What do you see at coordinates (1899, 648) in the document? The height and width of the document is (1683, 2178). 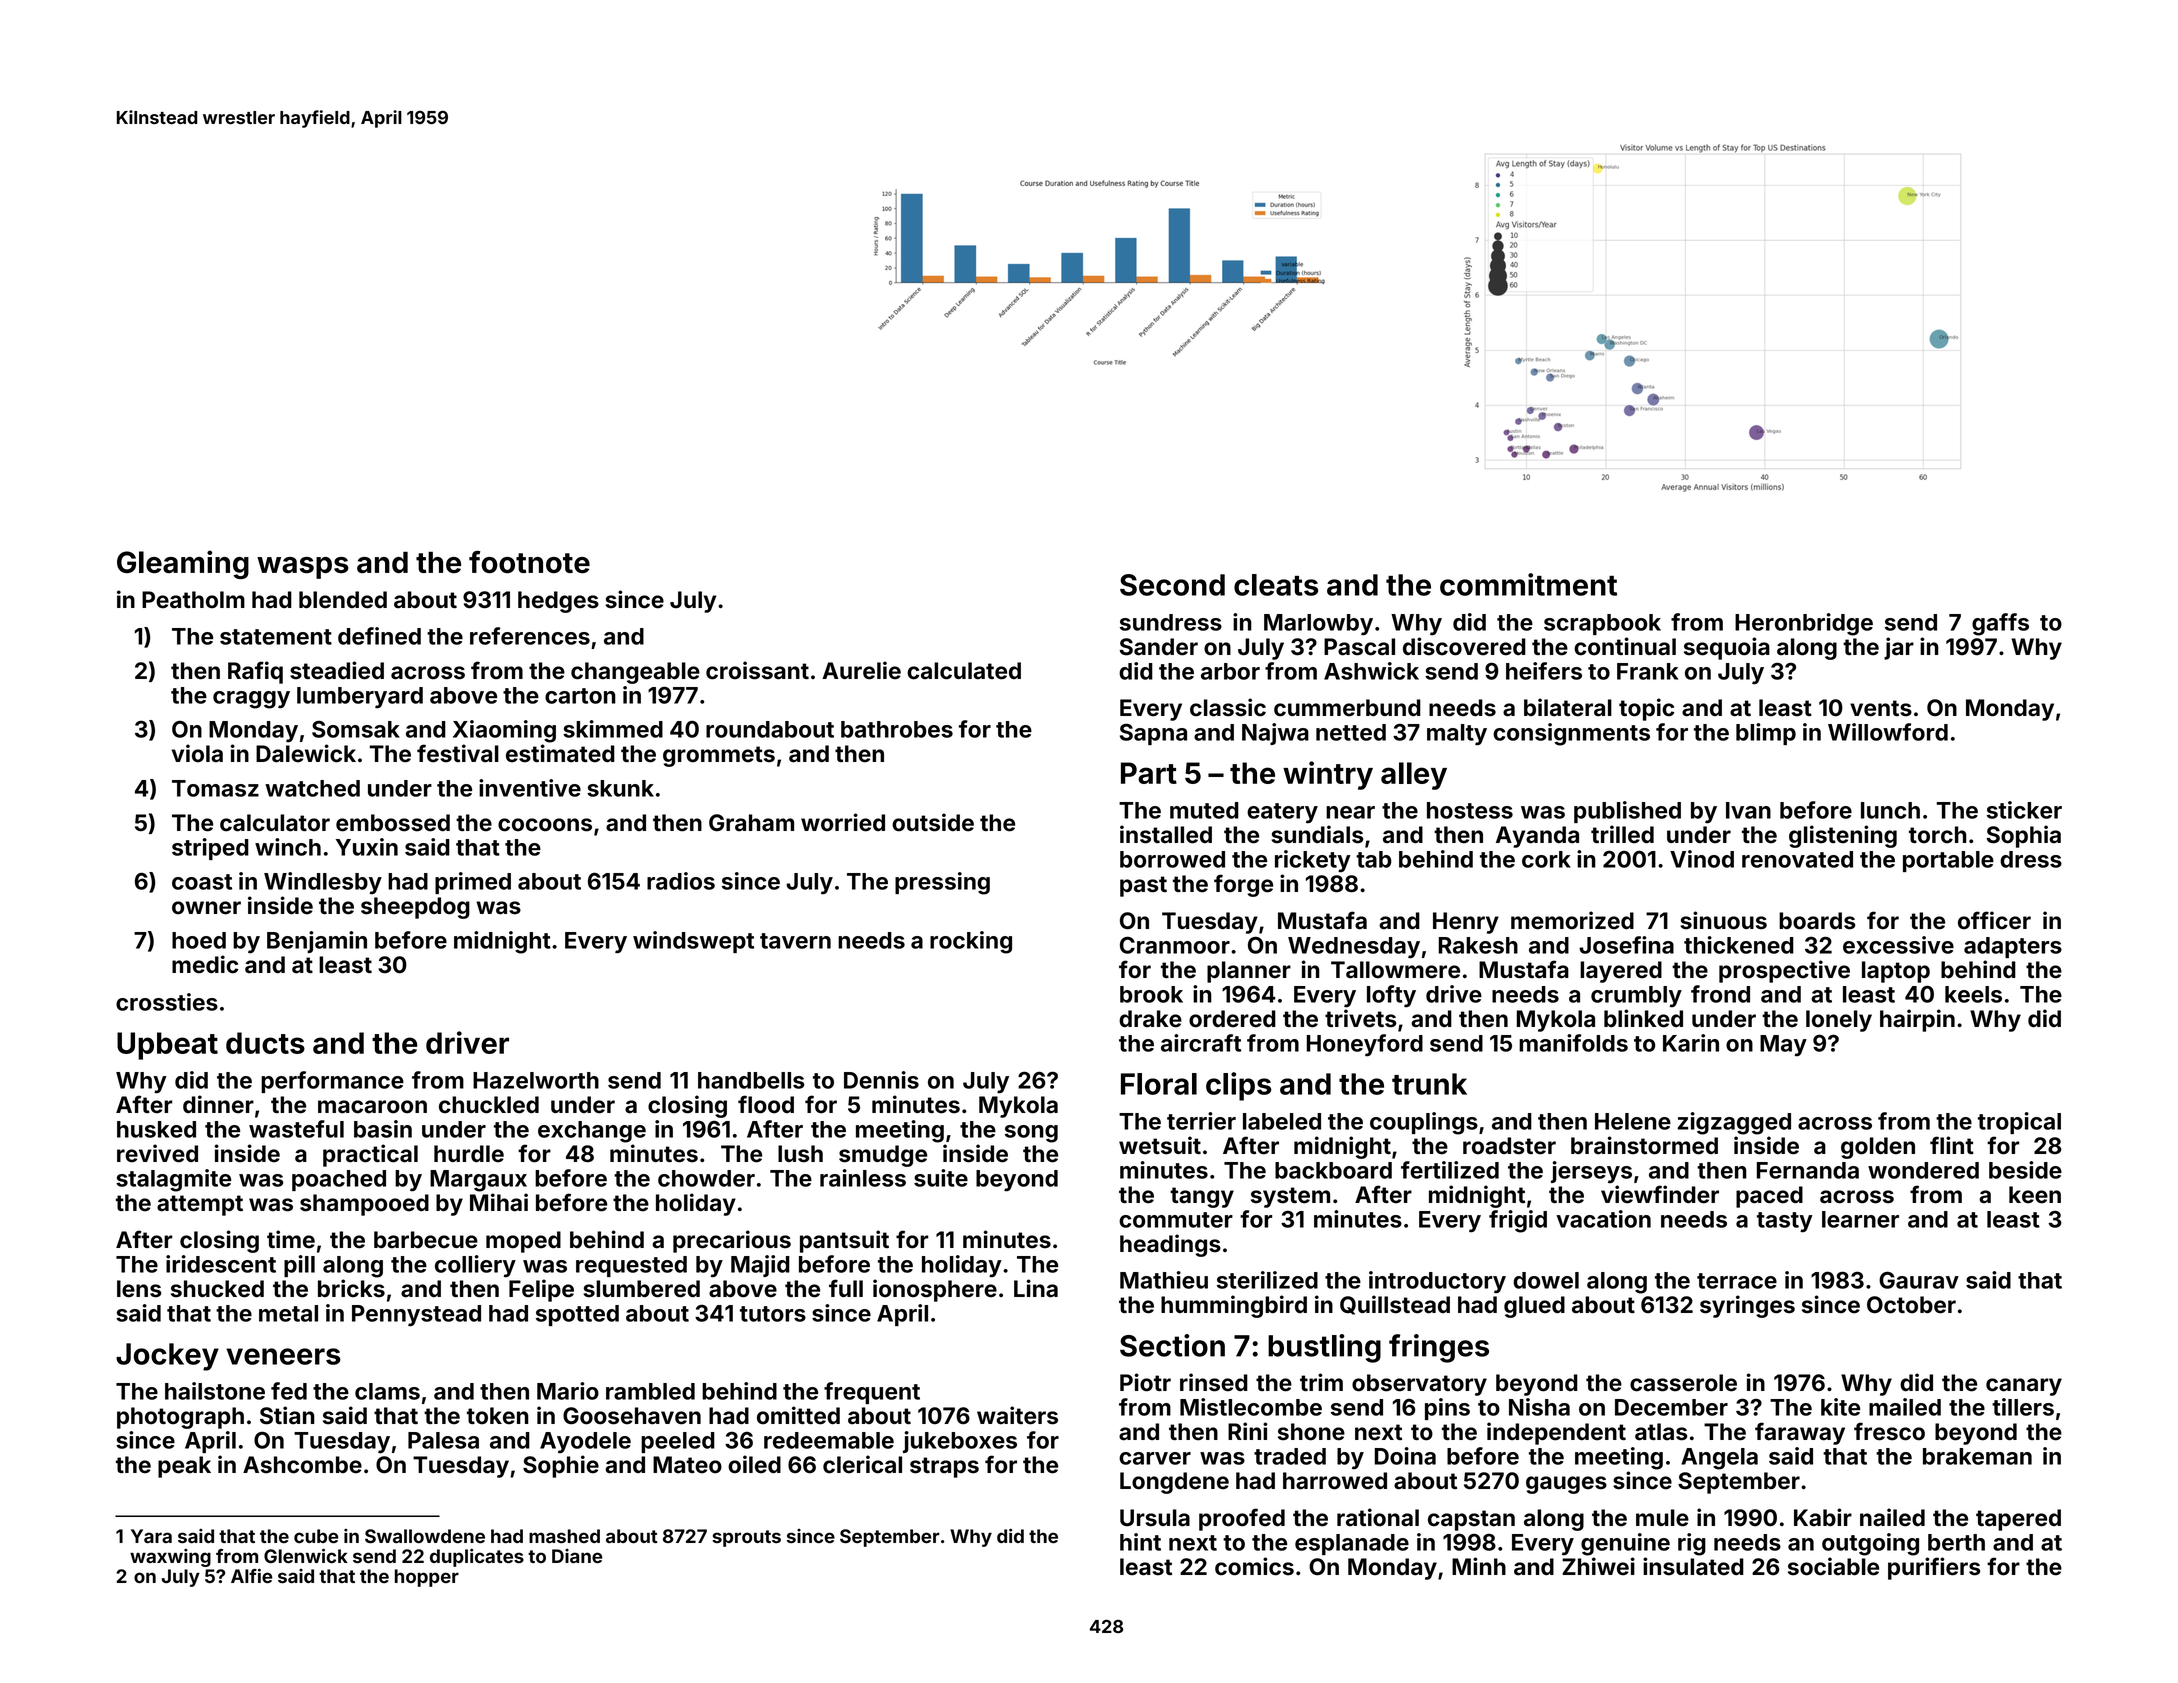 I see `jar` at bounding box center [1899, 648].
